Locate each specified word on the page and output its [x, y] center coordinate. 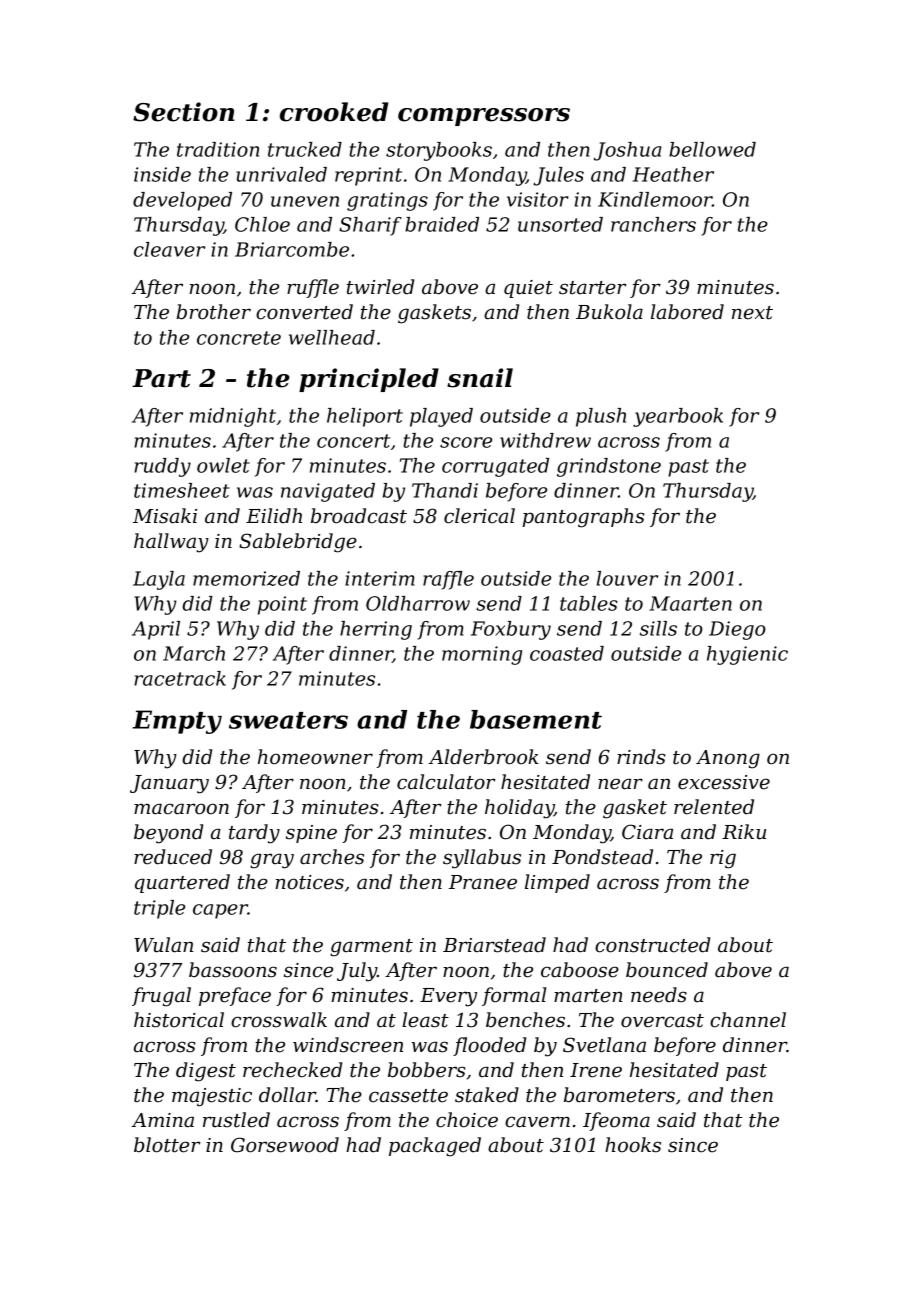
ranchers [653, 224]
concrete [239, 338]
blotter [167, 1145]
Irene [596, 1070]
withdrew [545, 440]
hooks [633, 1145]
